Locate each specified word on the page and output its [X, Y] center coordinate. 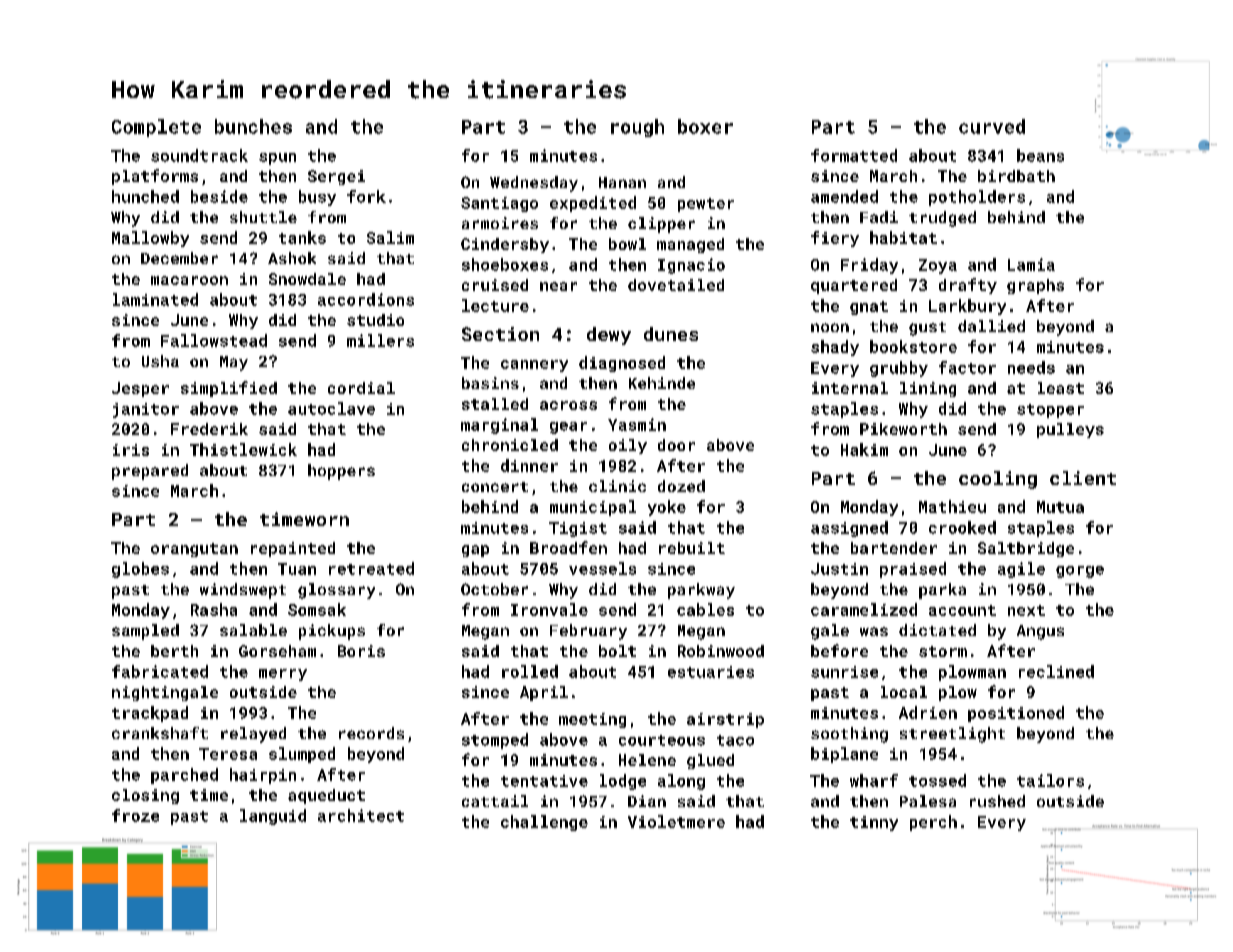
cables [705, 609]
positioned [1016, 714]
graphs [1035, 286]
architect [361, 815]
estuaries [711, 672]
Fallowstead [214, 340]
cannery [534, 366]
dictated [937, 630]
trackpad [150, 714]
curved [992, 126]
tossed [937, 780]
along [681, 782]
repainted [293, 549]
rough [637, 128]
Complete [156, 128]
